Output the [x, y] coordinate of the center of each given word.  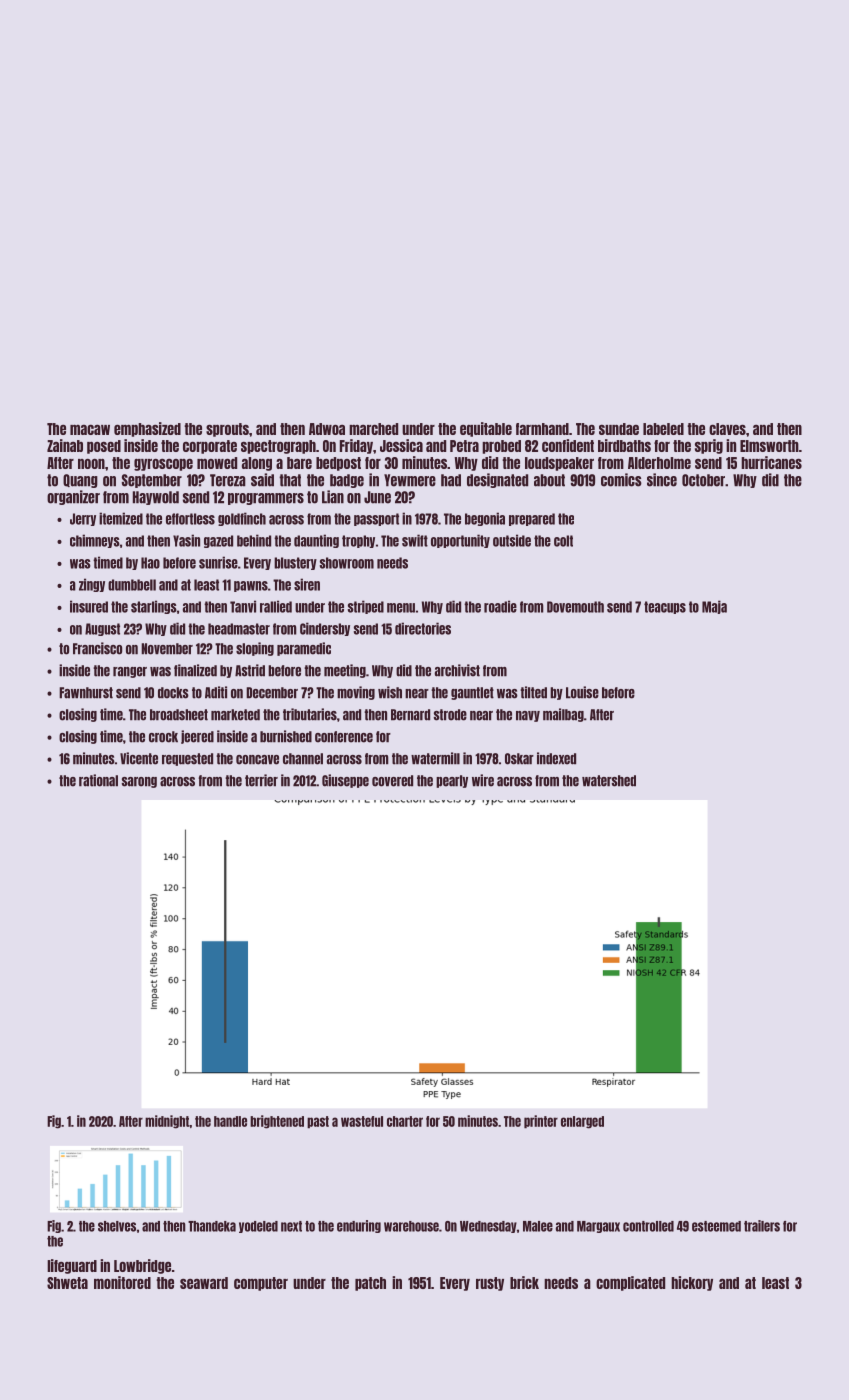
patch [370, 1284]
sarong [139, 782]
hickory [692, 1283]
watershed [609, 781]
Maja [714, 607]
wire [483, 780]
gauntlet [472, 693]
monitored [122, 1282]
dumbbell [132, 585]
